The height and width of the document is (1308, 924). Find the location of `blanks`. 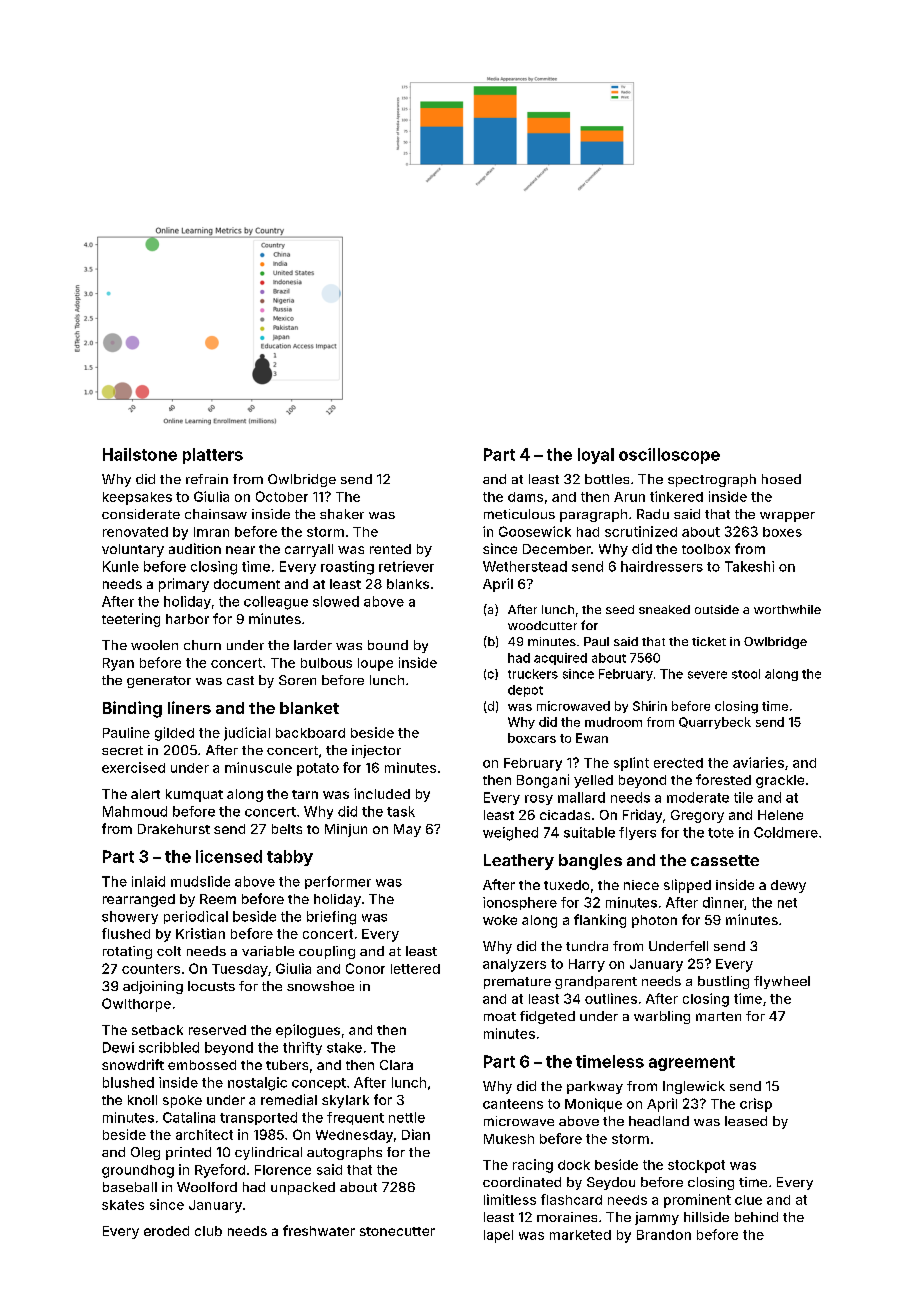

blanks is located at coordinates (408, 584).
